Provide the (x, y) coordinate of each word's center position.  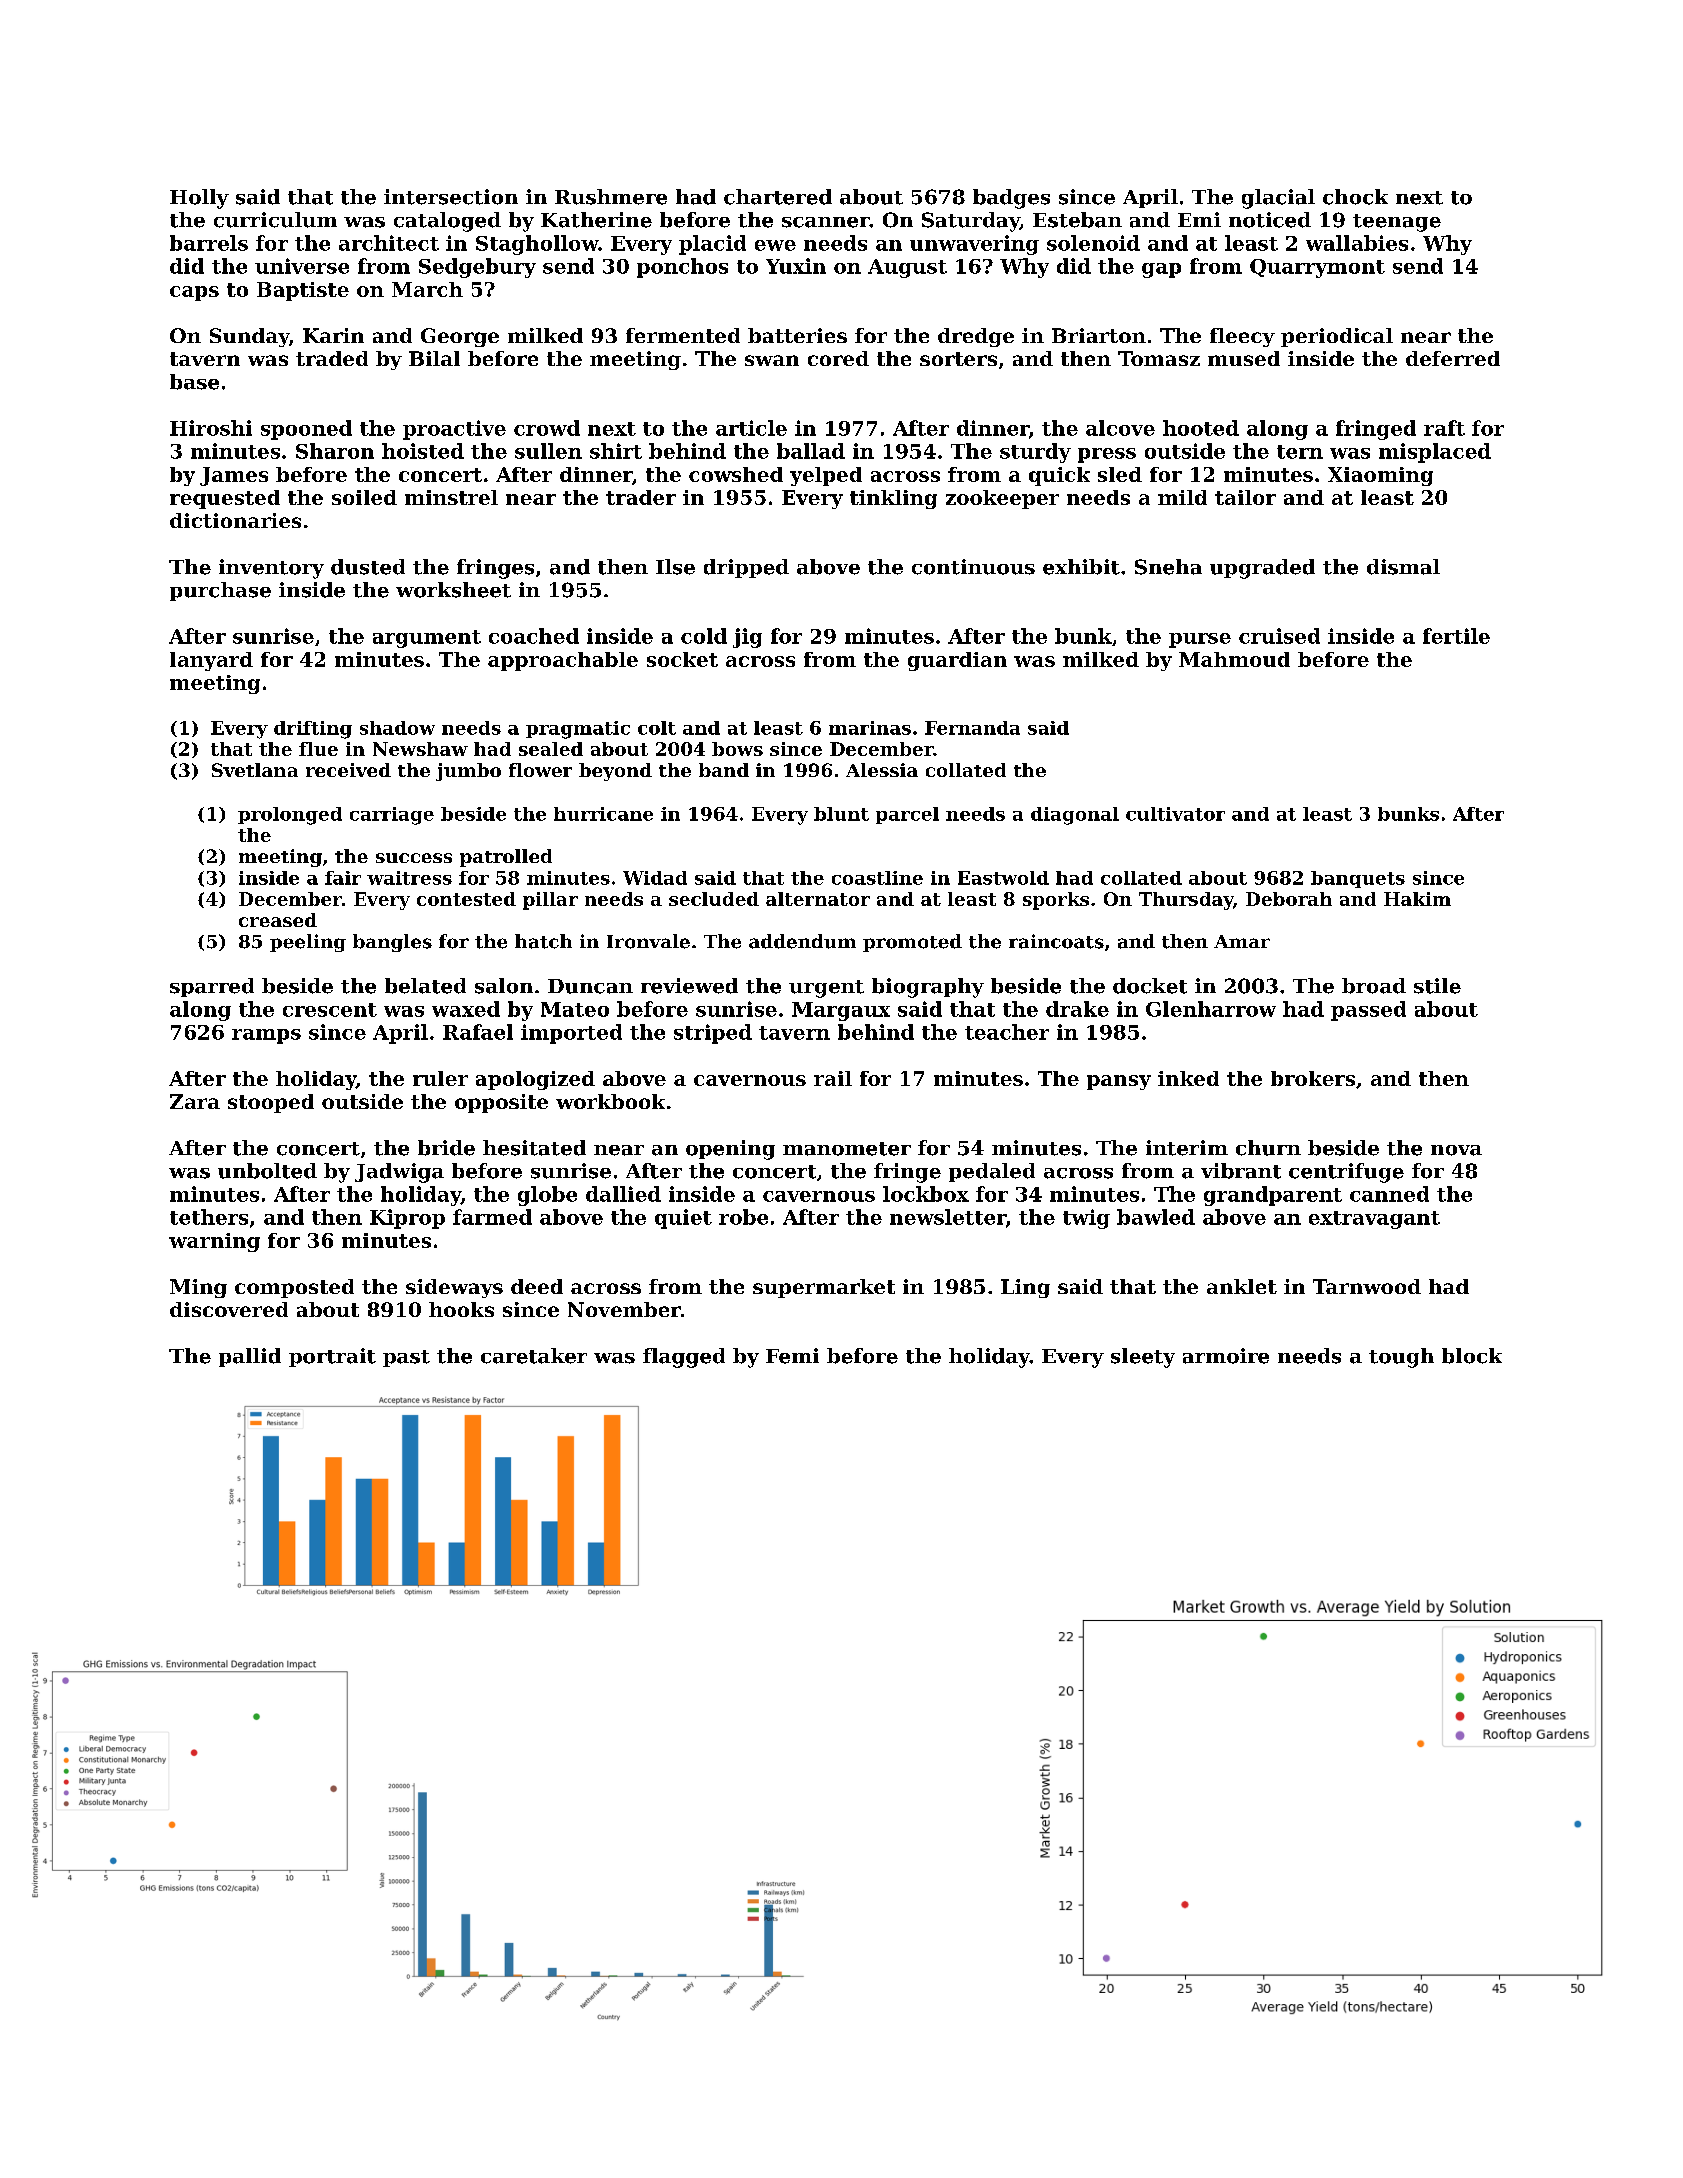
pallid (250, 1357)
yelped (826, 476)
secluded (714, 899)
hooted (1201, 428)
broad (1374, 986)
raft (1444, 428)
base (194, 382)
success (414, 858)
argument (427, 639)
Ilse (675, 567)
